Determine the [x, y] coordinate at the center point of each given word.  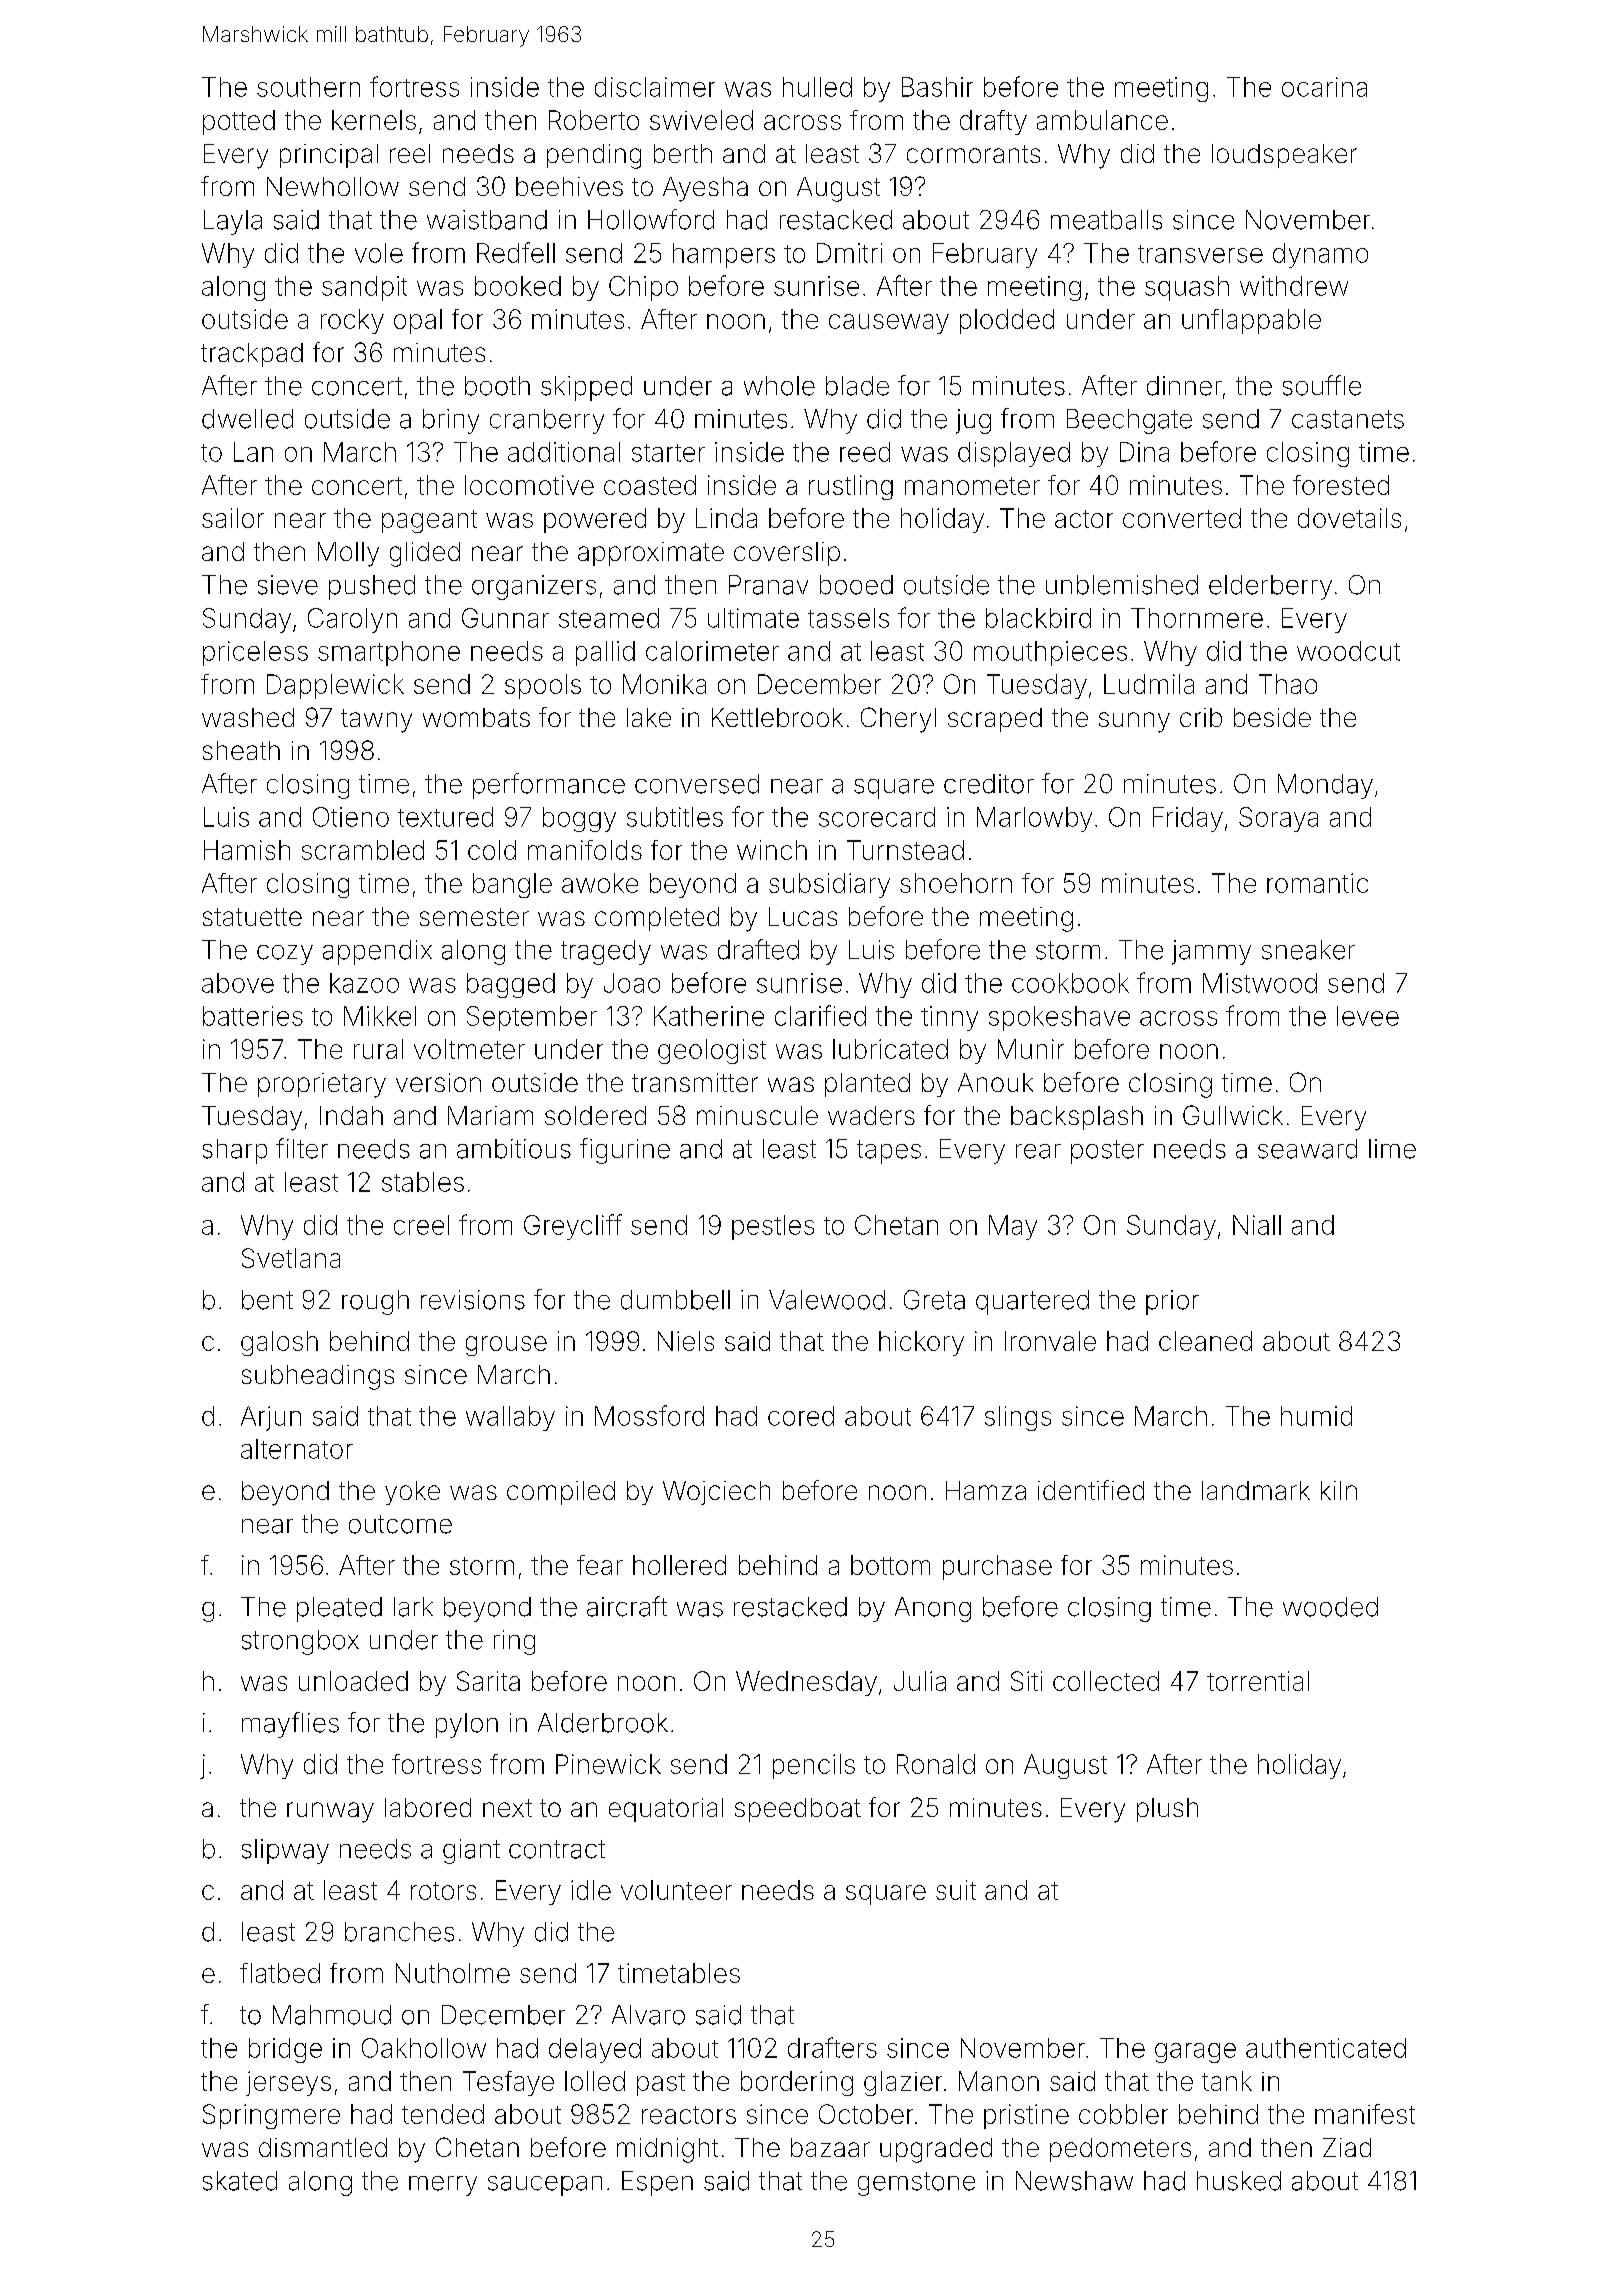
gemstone [916, 2184]
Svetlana [291, 1258]
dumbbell [675, 1300]
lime [1392, 1149]
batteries [253, 1016]
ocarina [1324, 87]
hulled [817, 87]
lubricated [890, 1049]
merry [443, 2186]
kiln [1339, 1490]
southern [308, 87]
